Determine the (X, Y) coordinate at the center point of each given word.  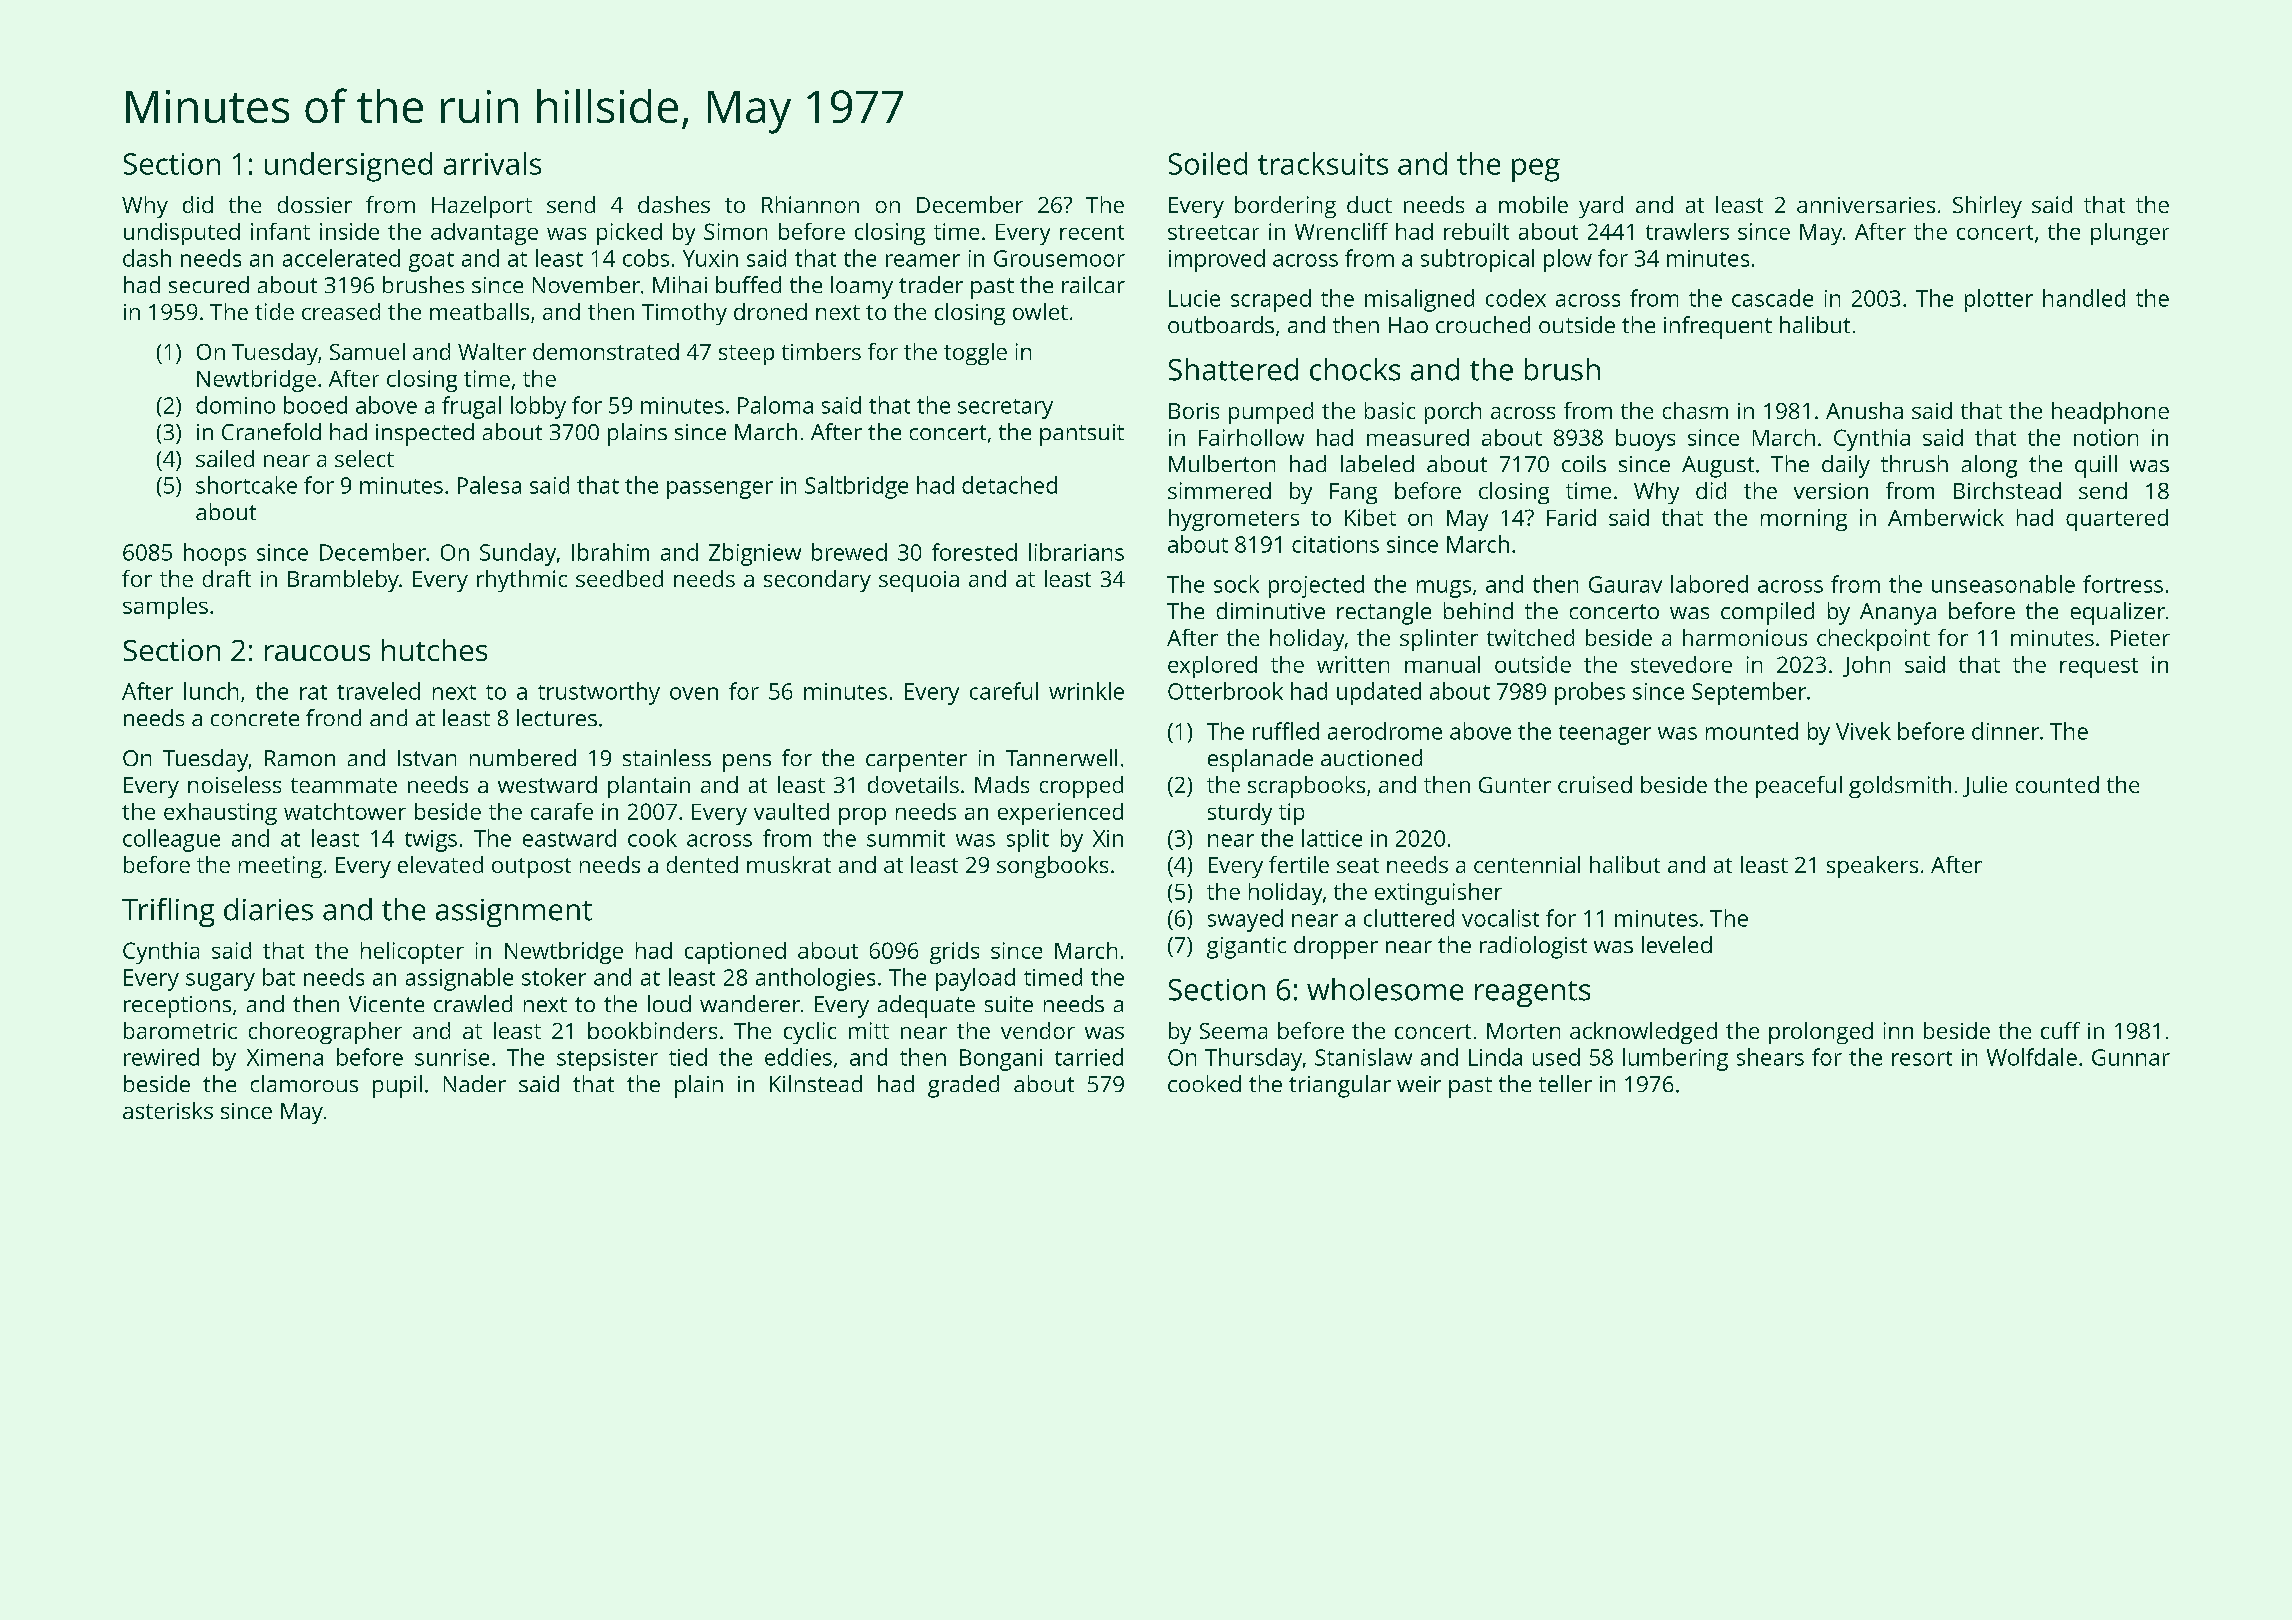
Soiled (1208, 163)
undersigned (348, 167)
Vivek (1863, 731)
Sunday (518, 554)
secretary (1005, 409)
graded (963, 1086)
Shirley (1987, 207)
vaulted (791, 811)
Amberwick (1946, 517)
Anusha (1864, 410)
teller (1565, 1083)
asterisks (168, 1110)
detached (1009, 485)
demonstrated (606, 351)
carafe (562, 811)
